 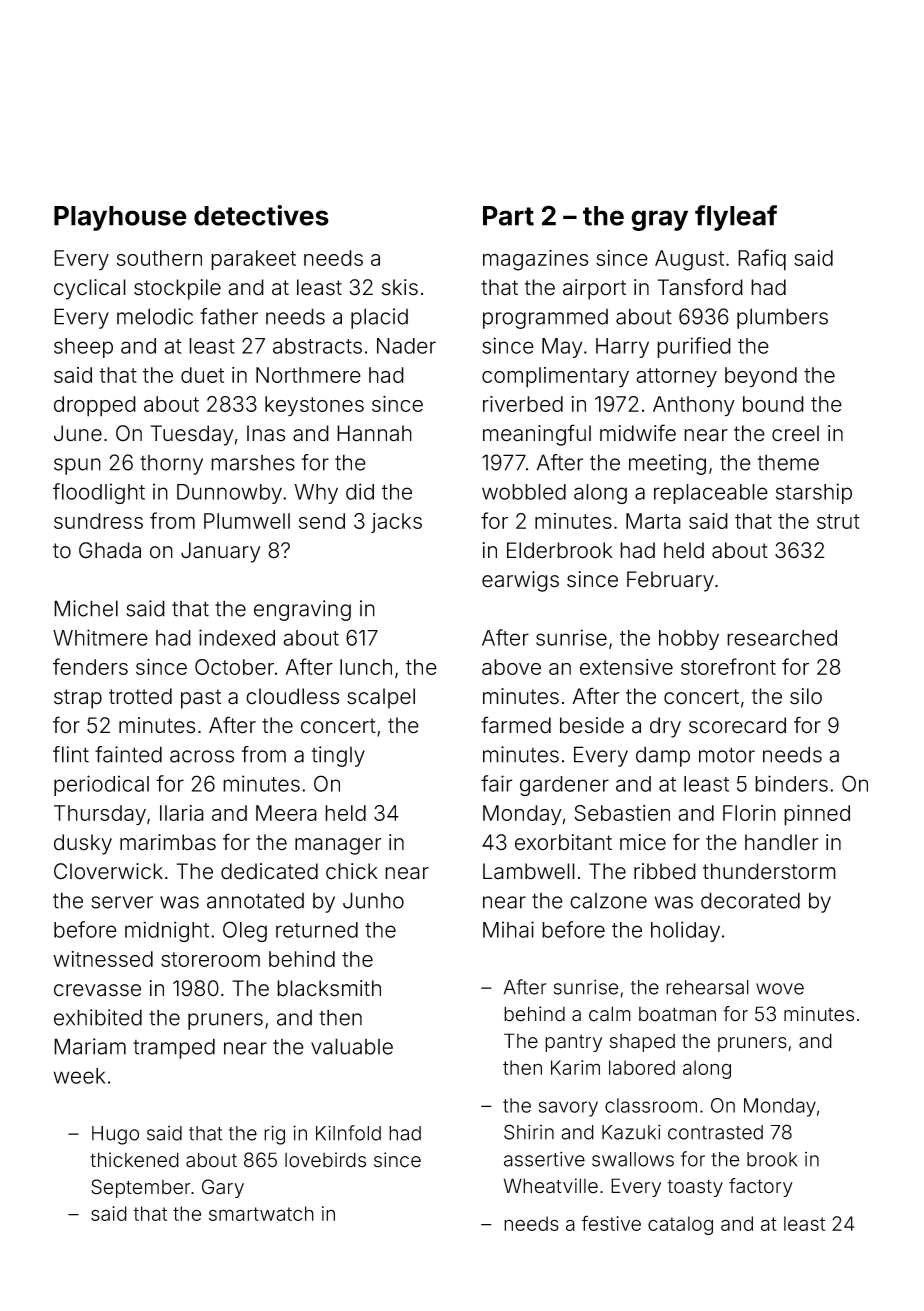 I want to click on dedicated, so click(x=269, y=871).
